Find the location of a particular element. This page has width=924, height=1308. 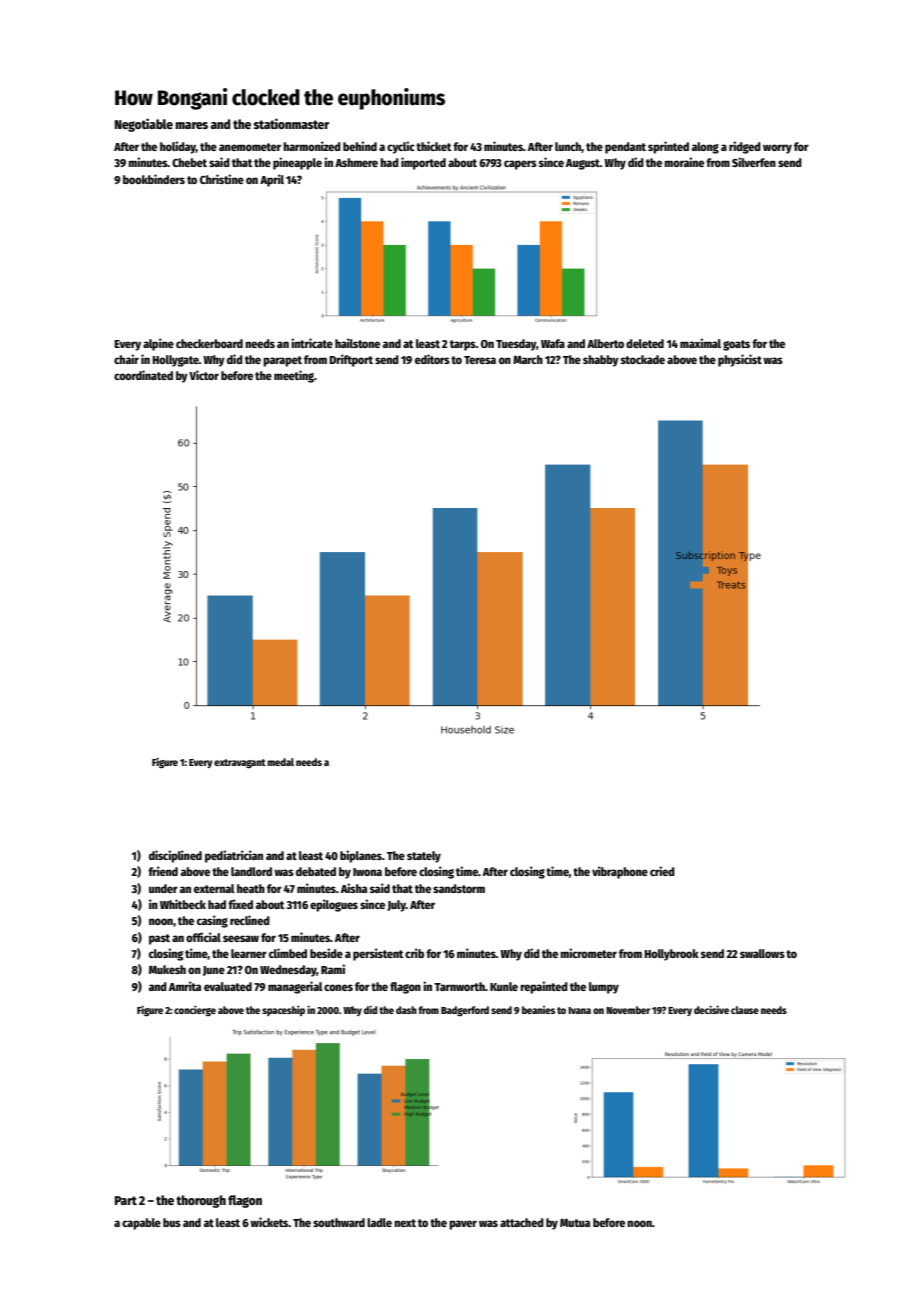

stationmaster is located at coordinates (291, 123).
